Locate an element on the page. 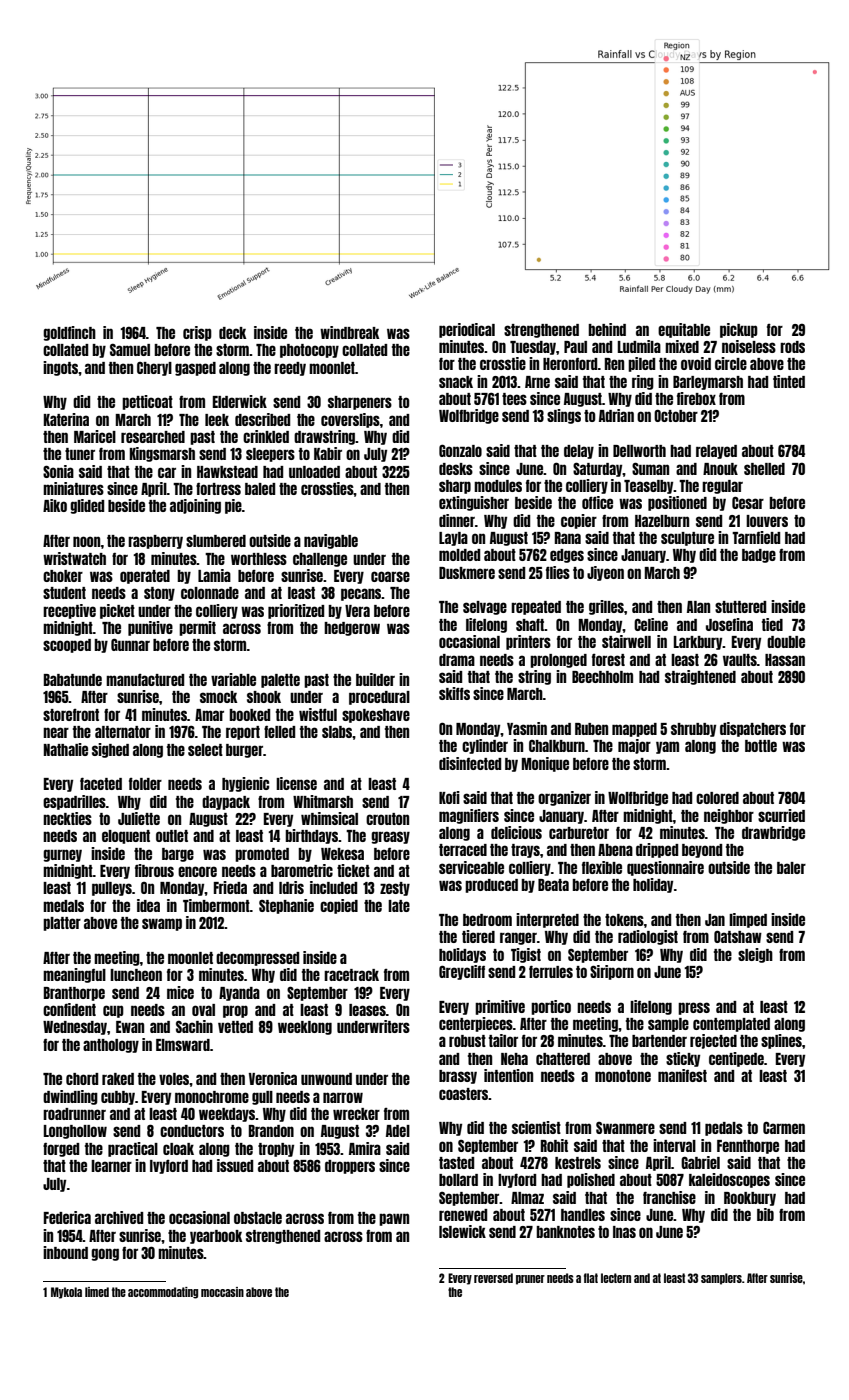 The image size is (849, 1400). badge is located at coordinates (759, 556).
